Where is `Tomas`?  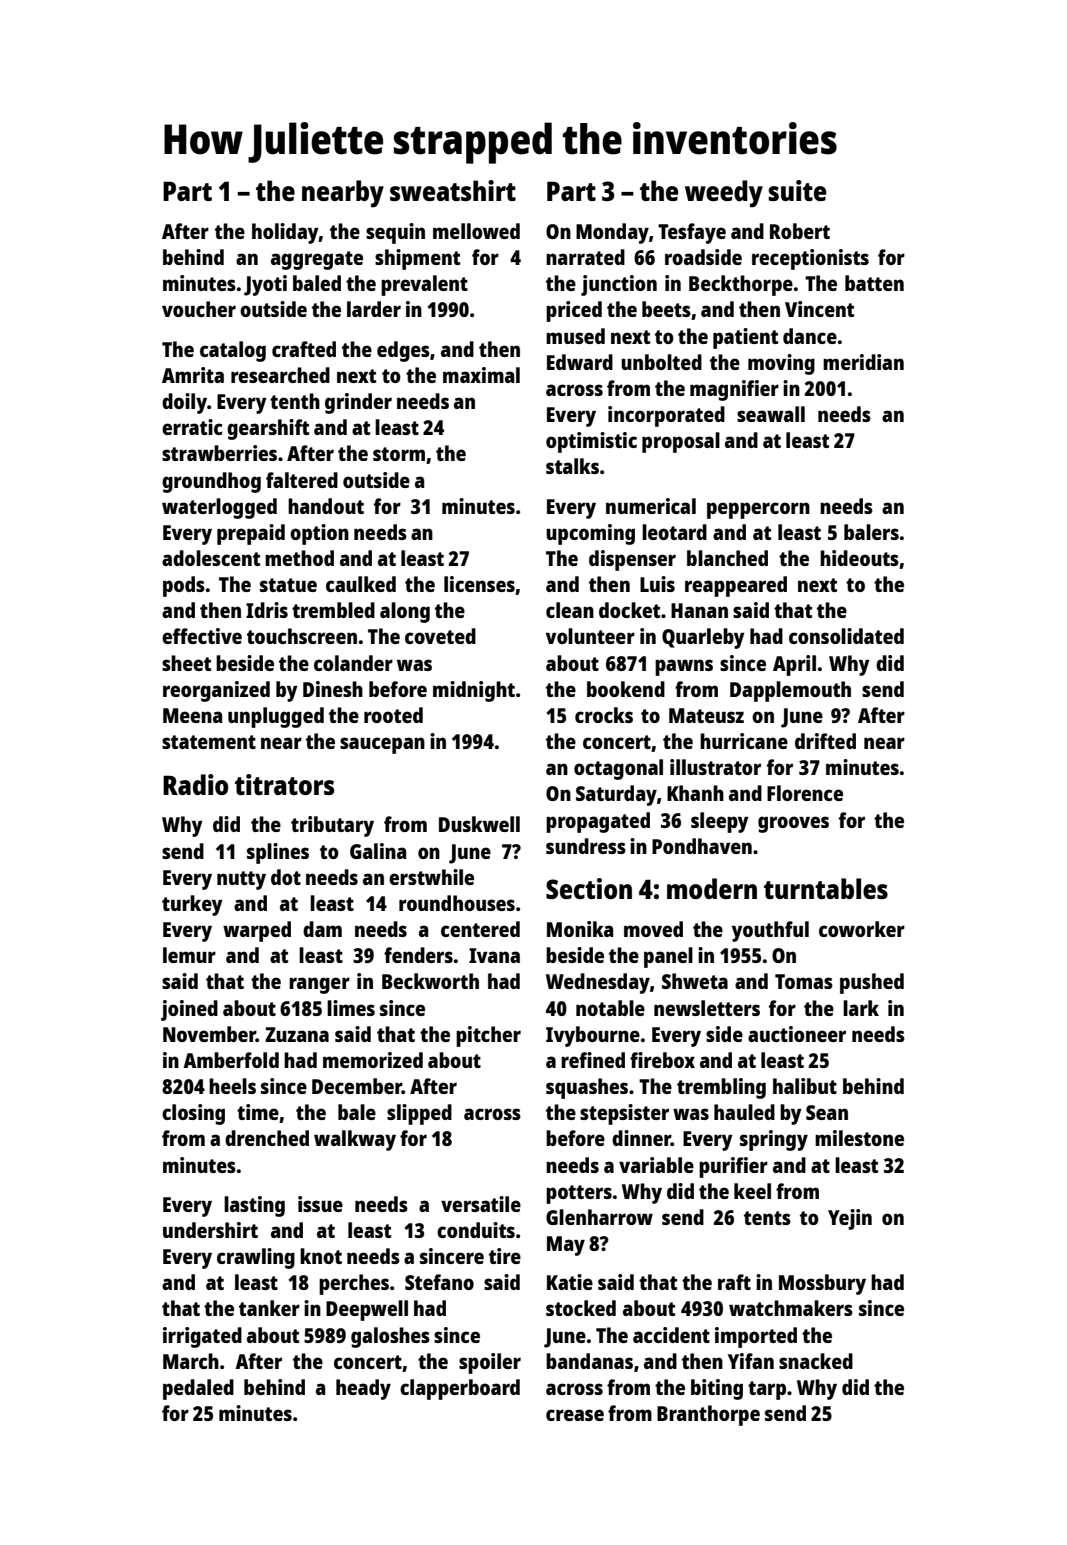 Tomas is located at coordinates (804, 981).
